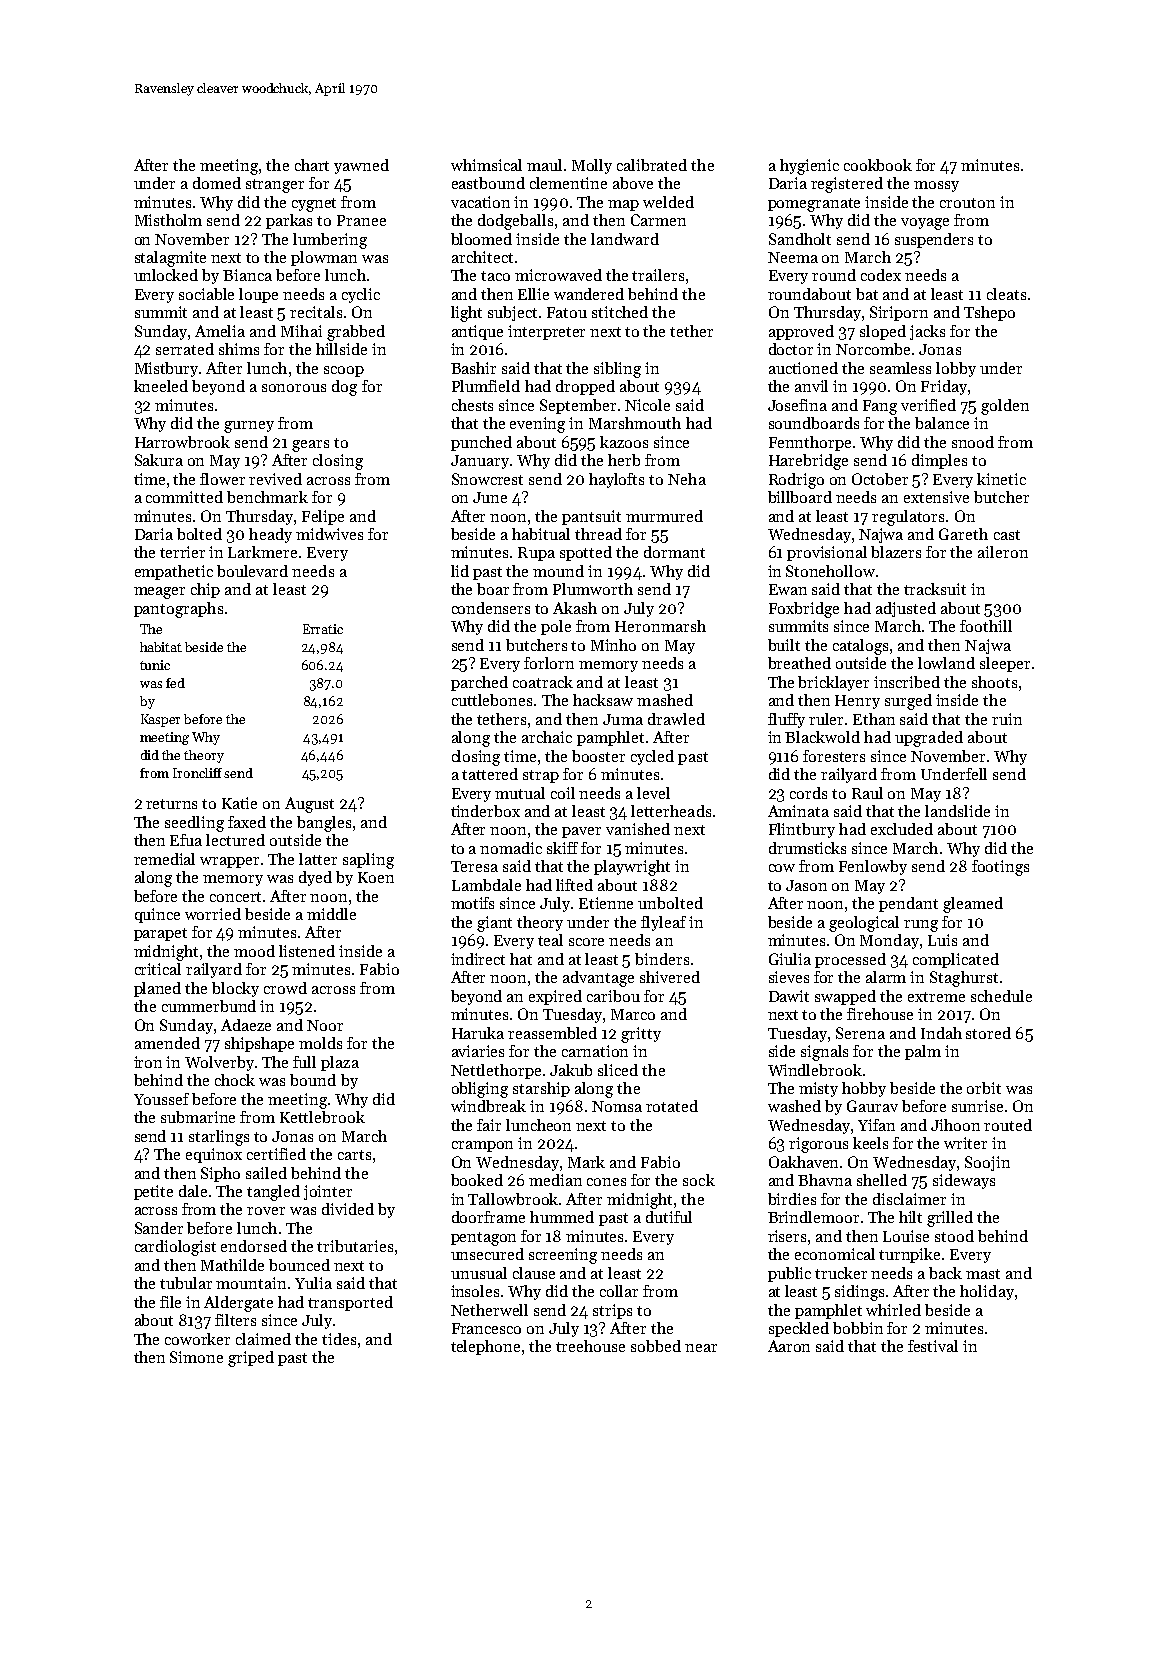 The image size is (1169, 1653). What do you see at coordinates (933, 1346) in the image?
I see `festival` at bounding box center [933, 1346].
